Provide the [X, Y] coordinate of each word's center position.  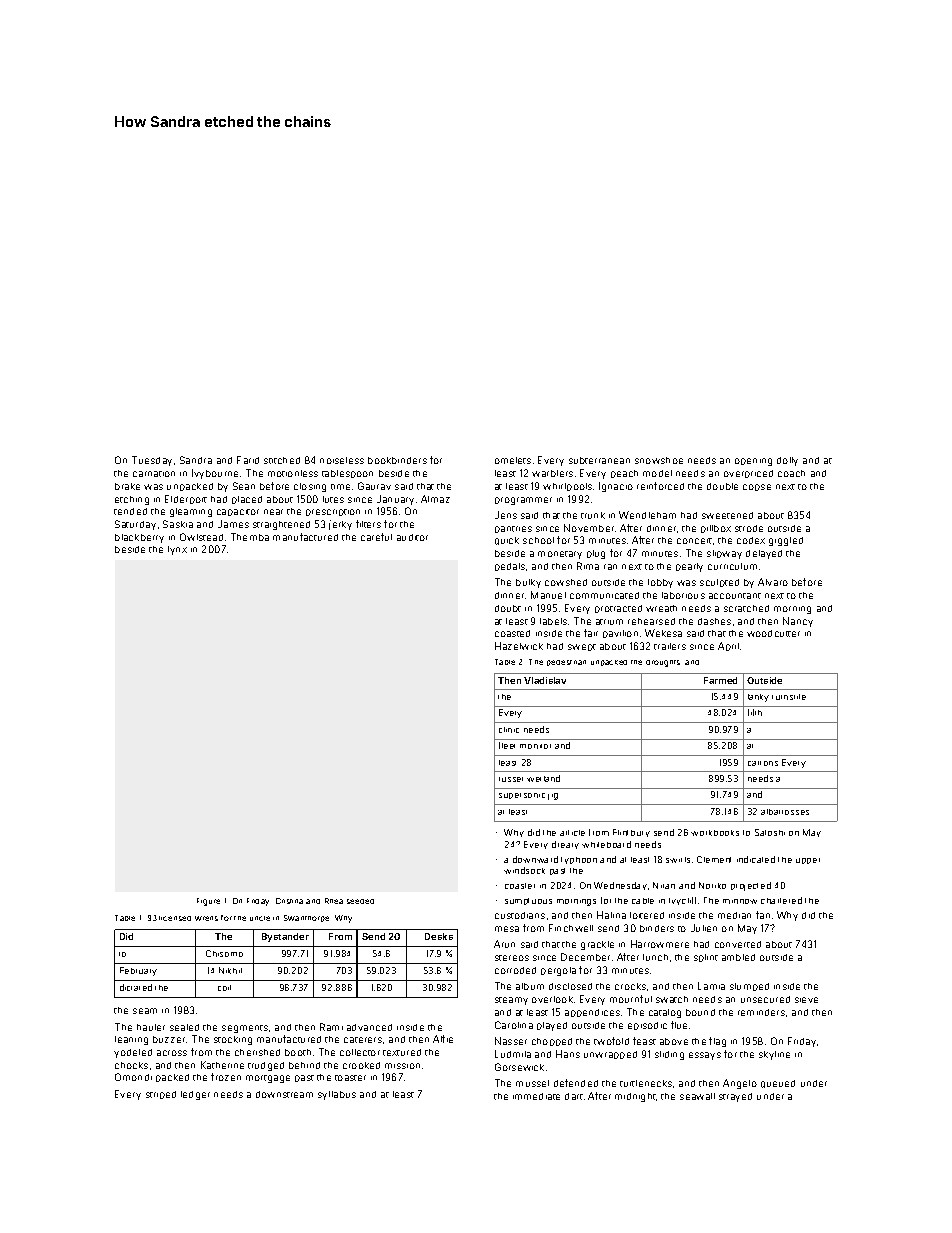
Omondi [133, 1077]
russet [511, 779]
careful [376, 537]
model [657, 473]
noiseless [342, 460]
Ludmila [513, 1054]
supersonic [522, 796]
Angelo [740, 1084]
